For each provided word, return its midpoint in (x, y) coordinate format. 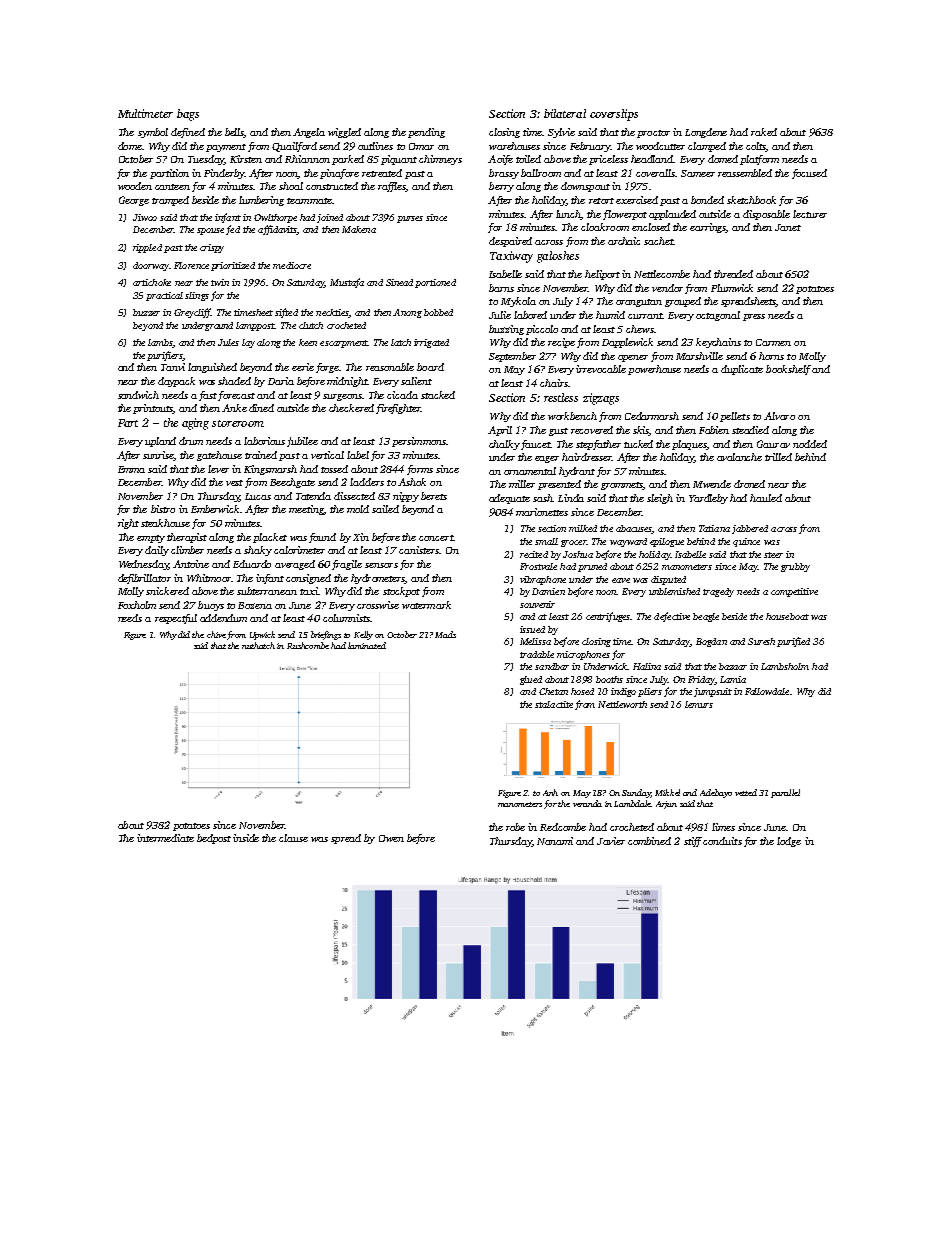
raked (764, 132)
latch (401, 342)
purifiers (165, 356)
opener (633, 358)
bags (188, 115)
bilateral (565, 113)
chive (216, 634)
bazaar (733, 666)
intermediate (165, 838)
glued (531, 680)
